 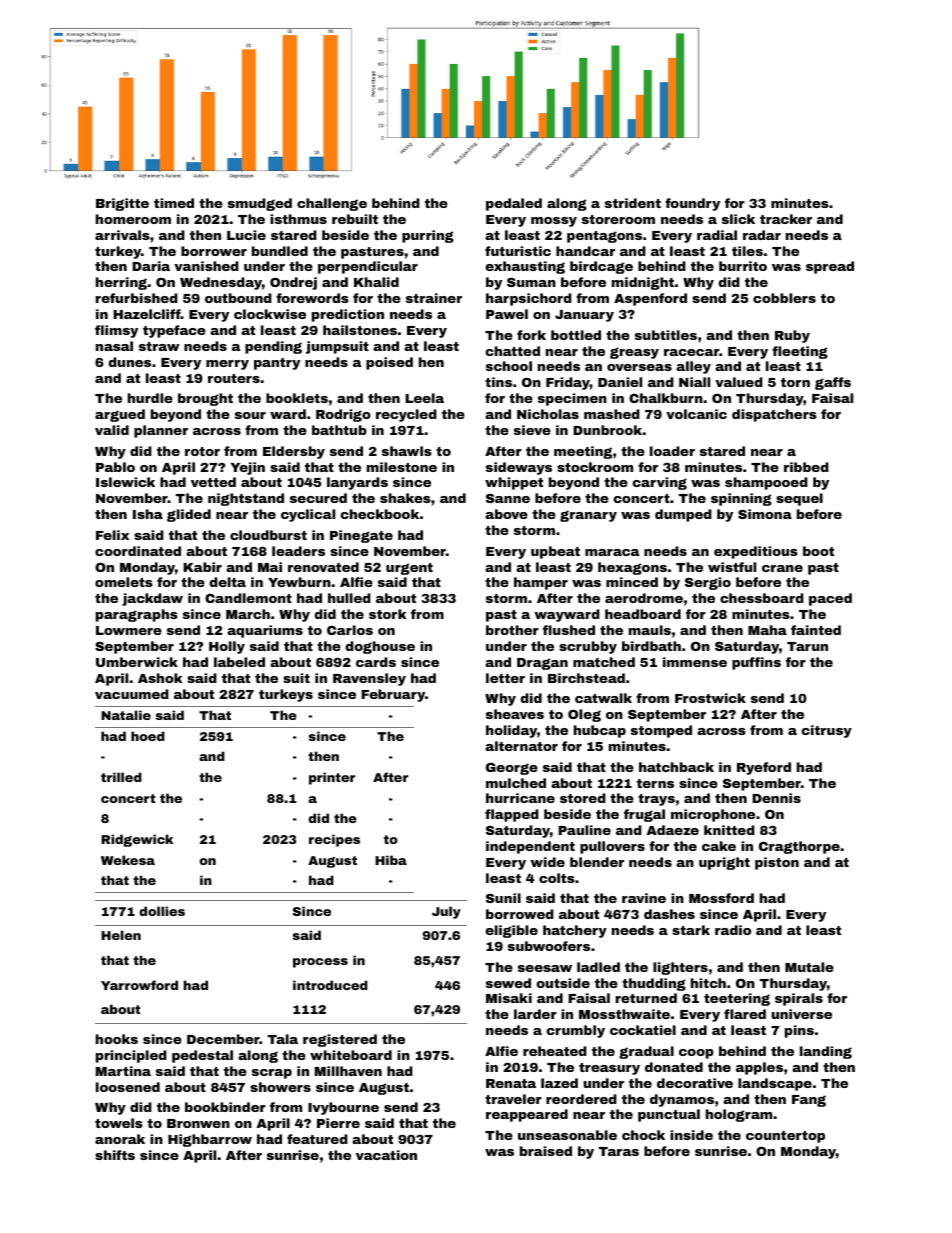 I want to click on dollies, so click(x=162, y=911).
